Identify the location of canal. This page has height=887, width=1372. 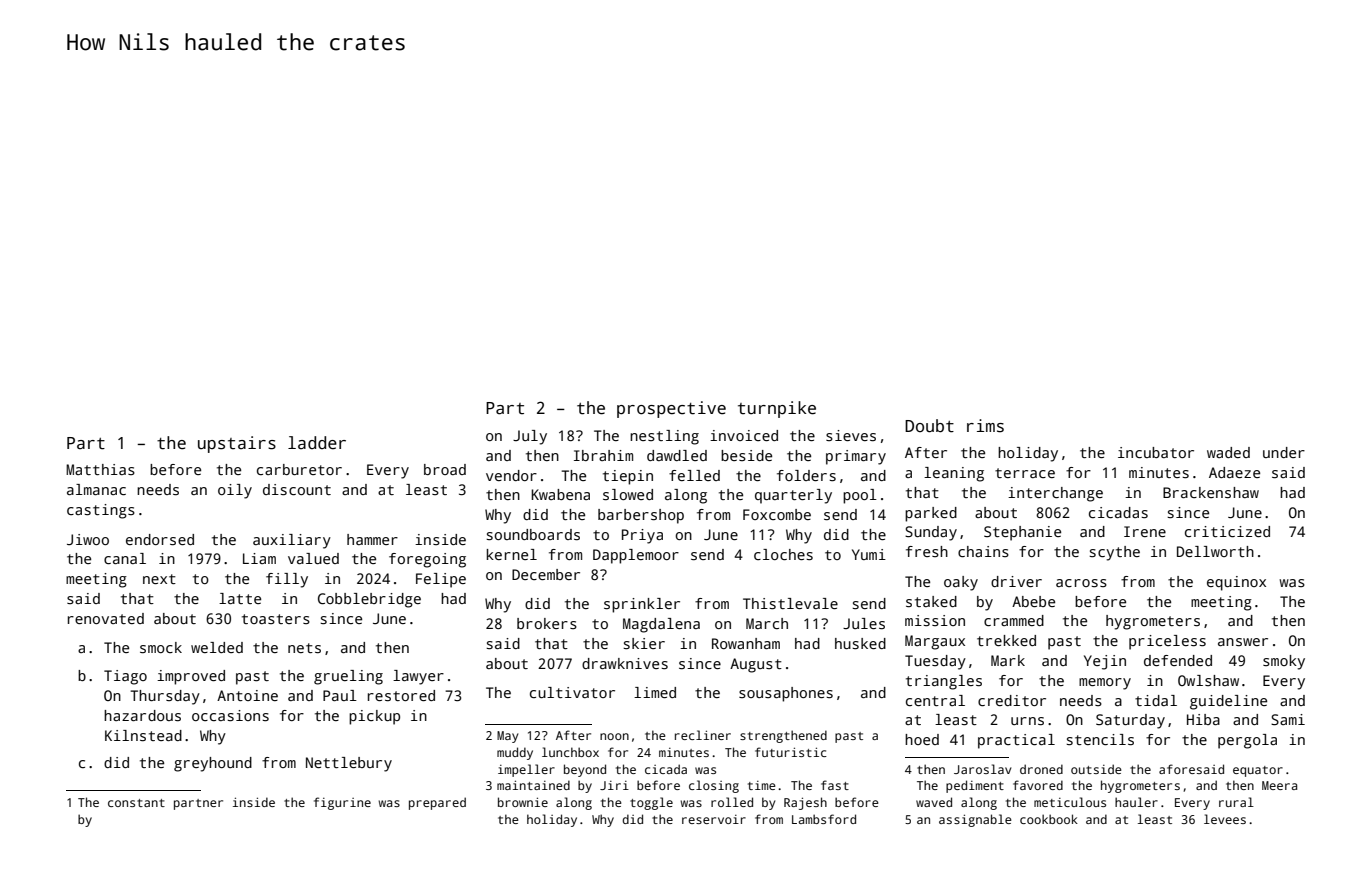
(125, 558).
